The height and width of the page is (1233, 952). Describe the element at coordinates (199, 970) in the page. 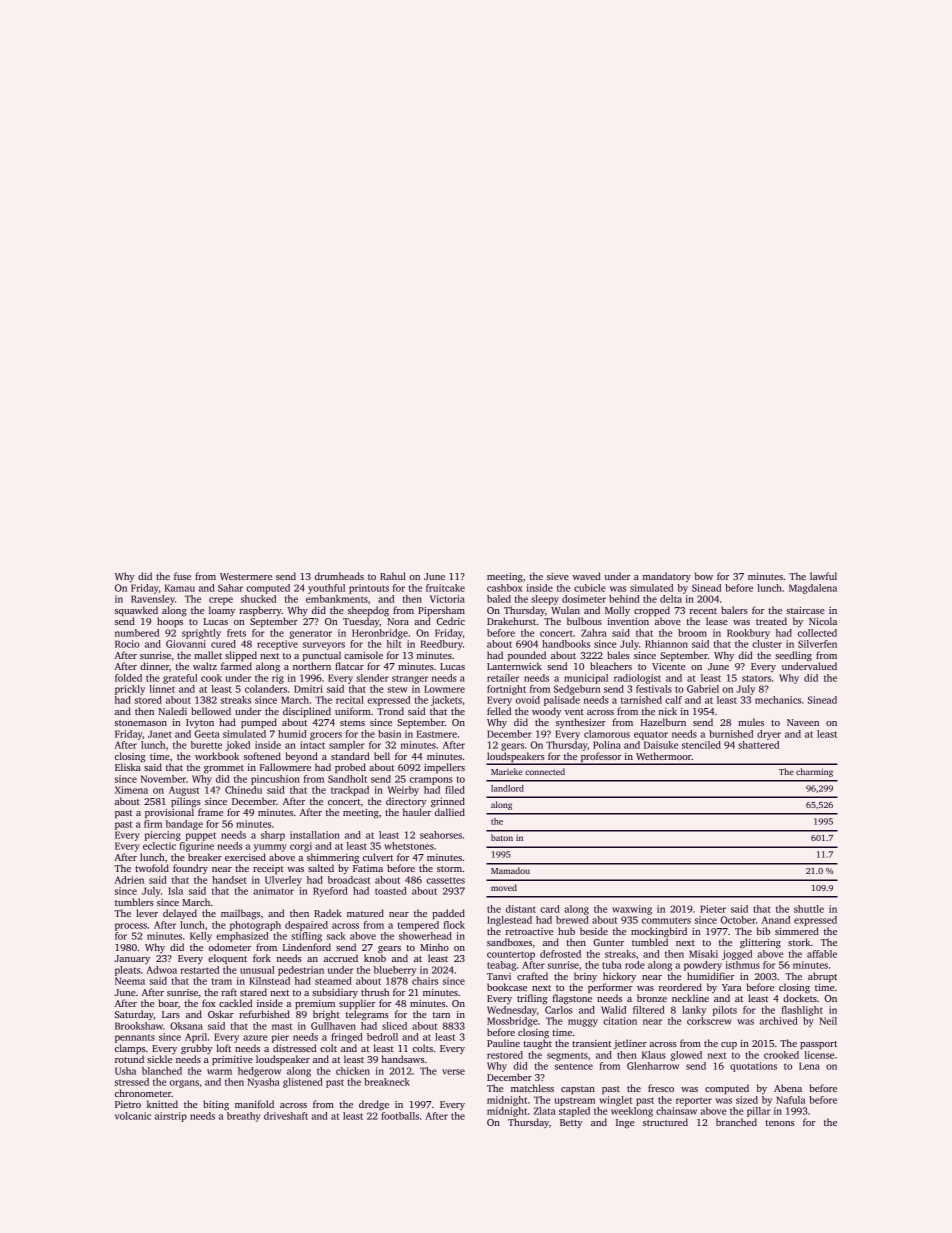

I see `restarted` at that location.
